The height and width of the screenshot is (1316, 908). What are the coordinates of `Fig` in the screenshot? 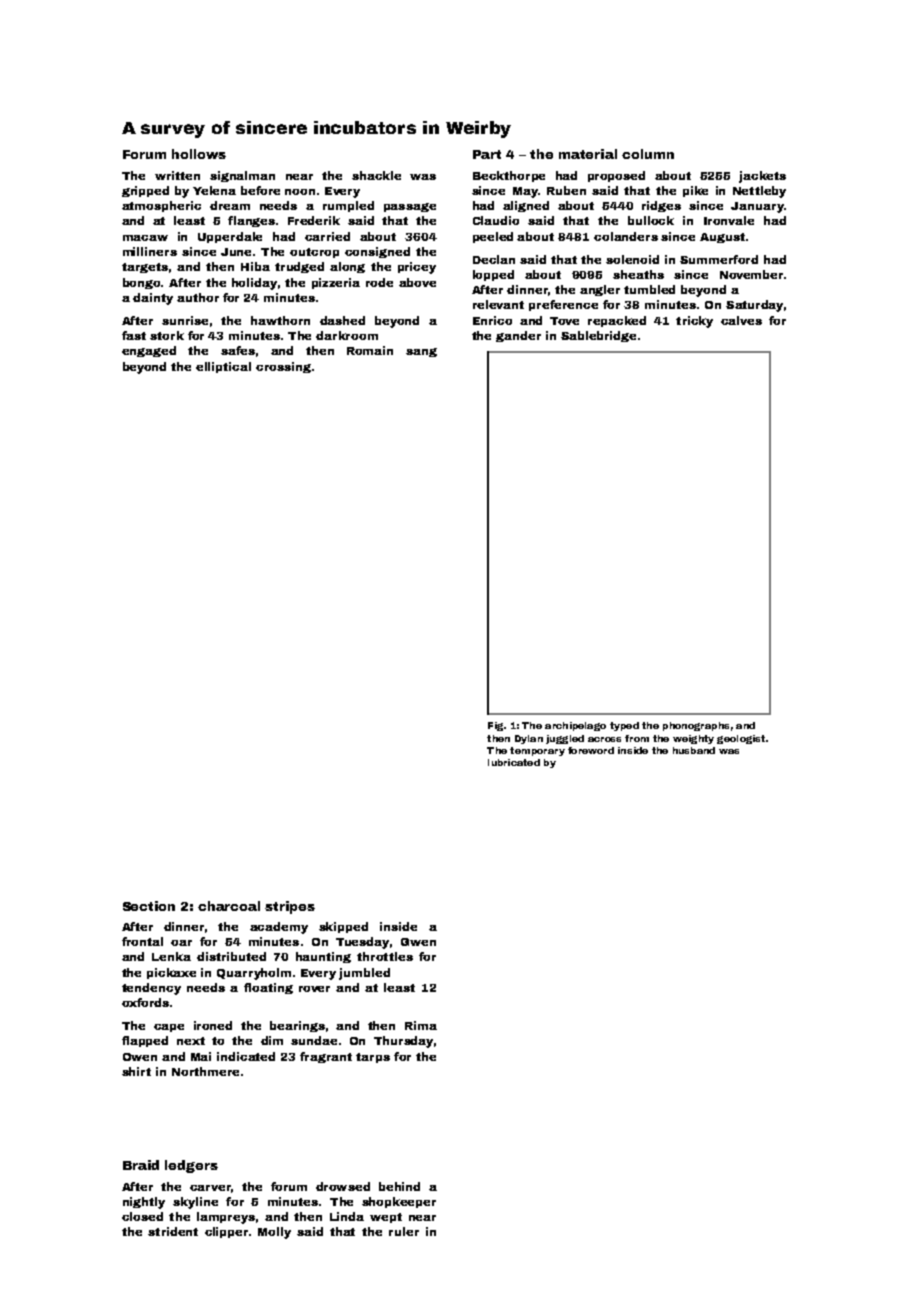 It's located at (495, 726).
